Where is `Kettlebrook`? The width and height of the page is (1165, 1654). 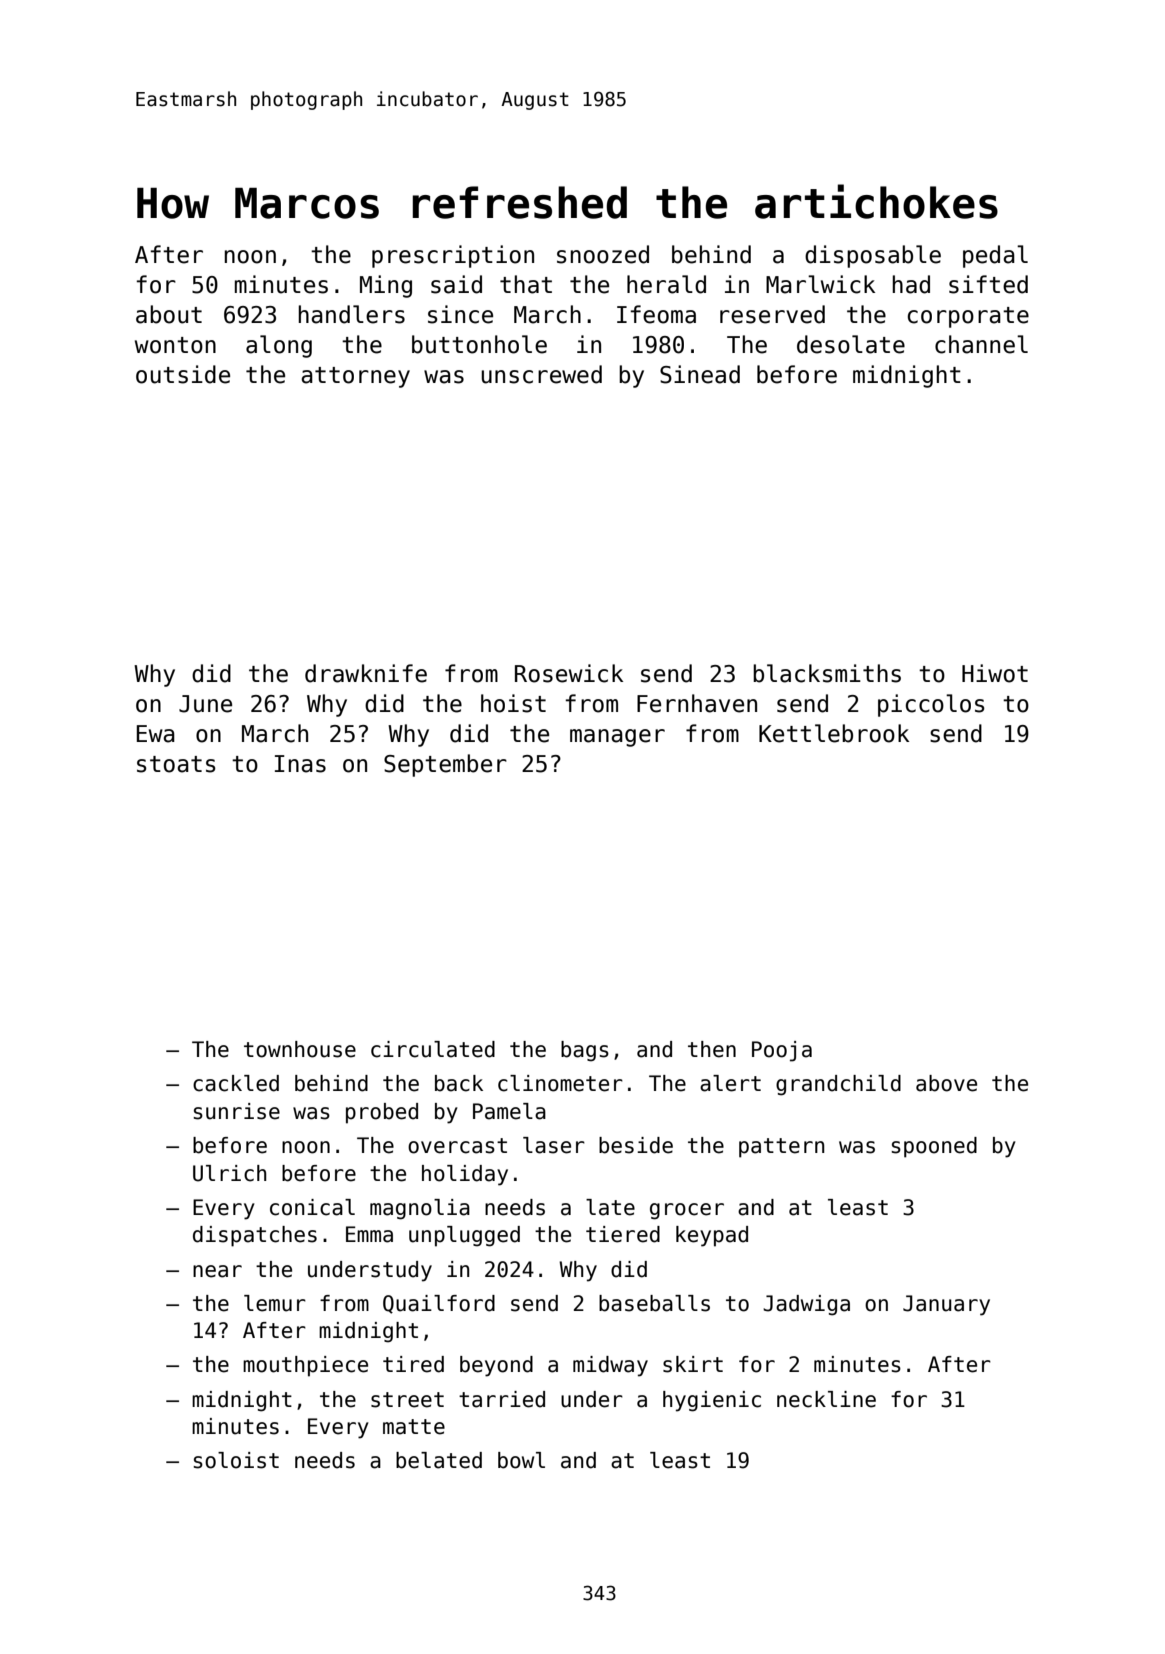 Kettlebrook is located at coordinates (834, 733).
